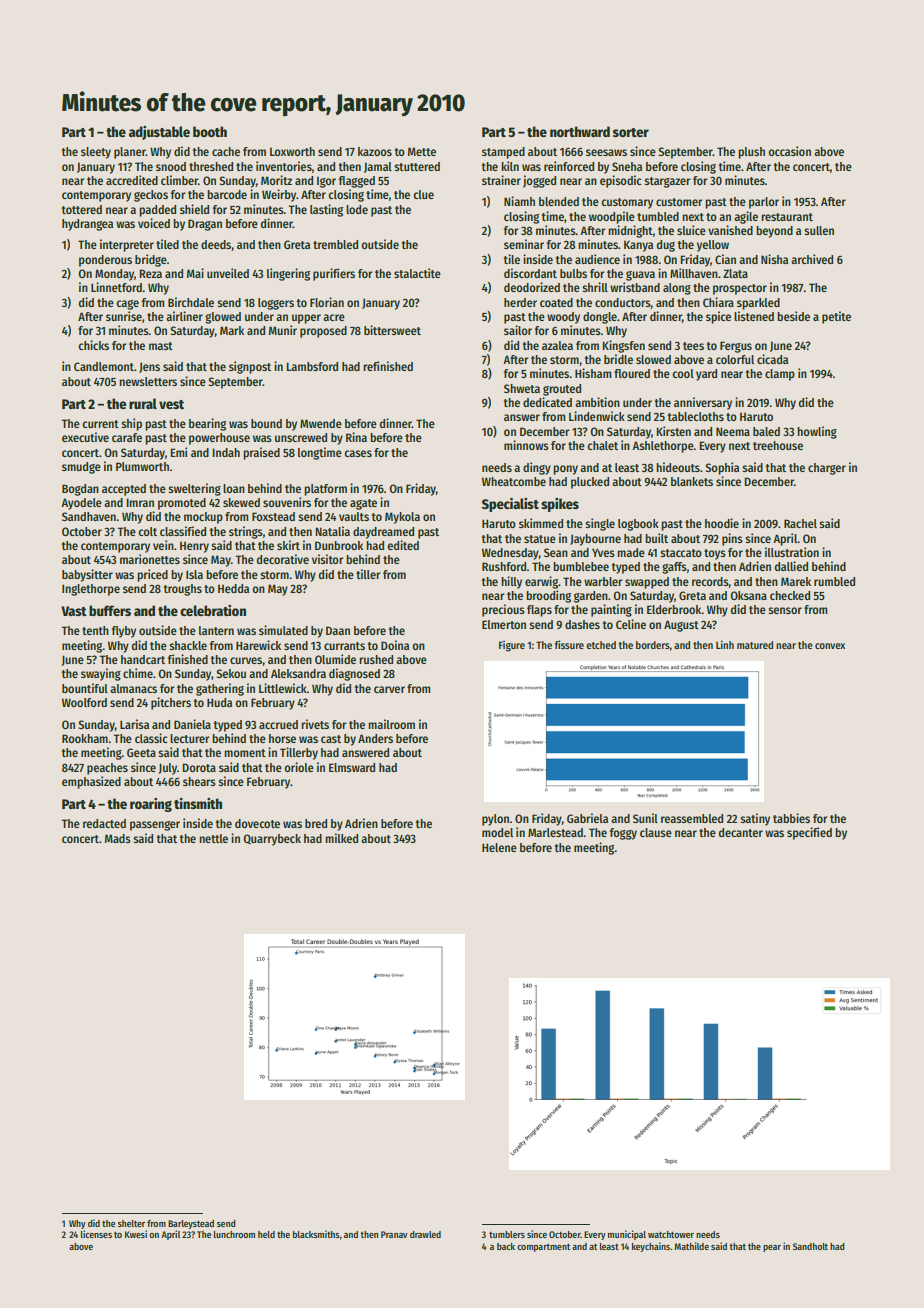 The image size is (924, 1308). I want to click on sailor, so click(518, 330).
